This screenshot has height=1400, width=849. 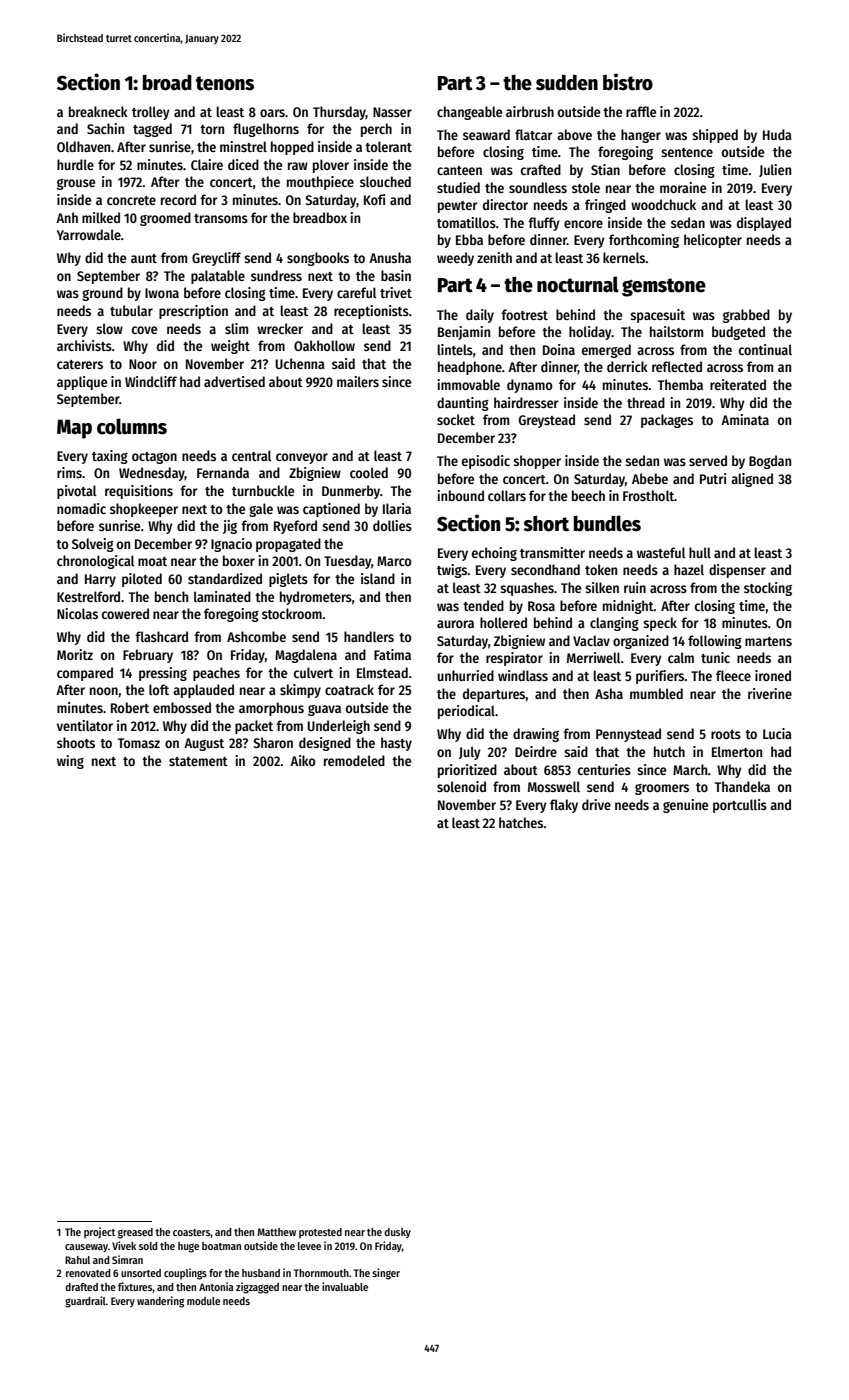 What do you see at coordinates (567, 83) in the screenshot?
I see `sudden` at bounding box center [567, 83].
